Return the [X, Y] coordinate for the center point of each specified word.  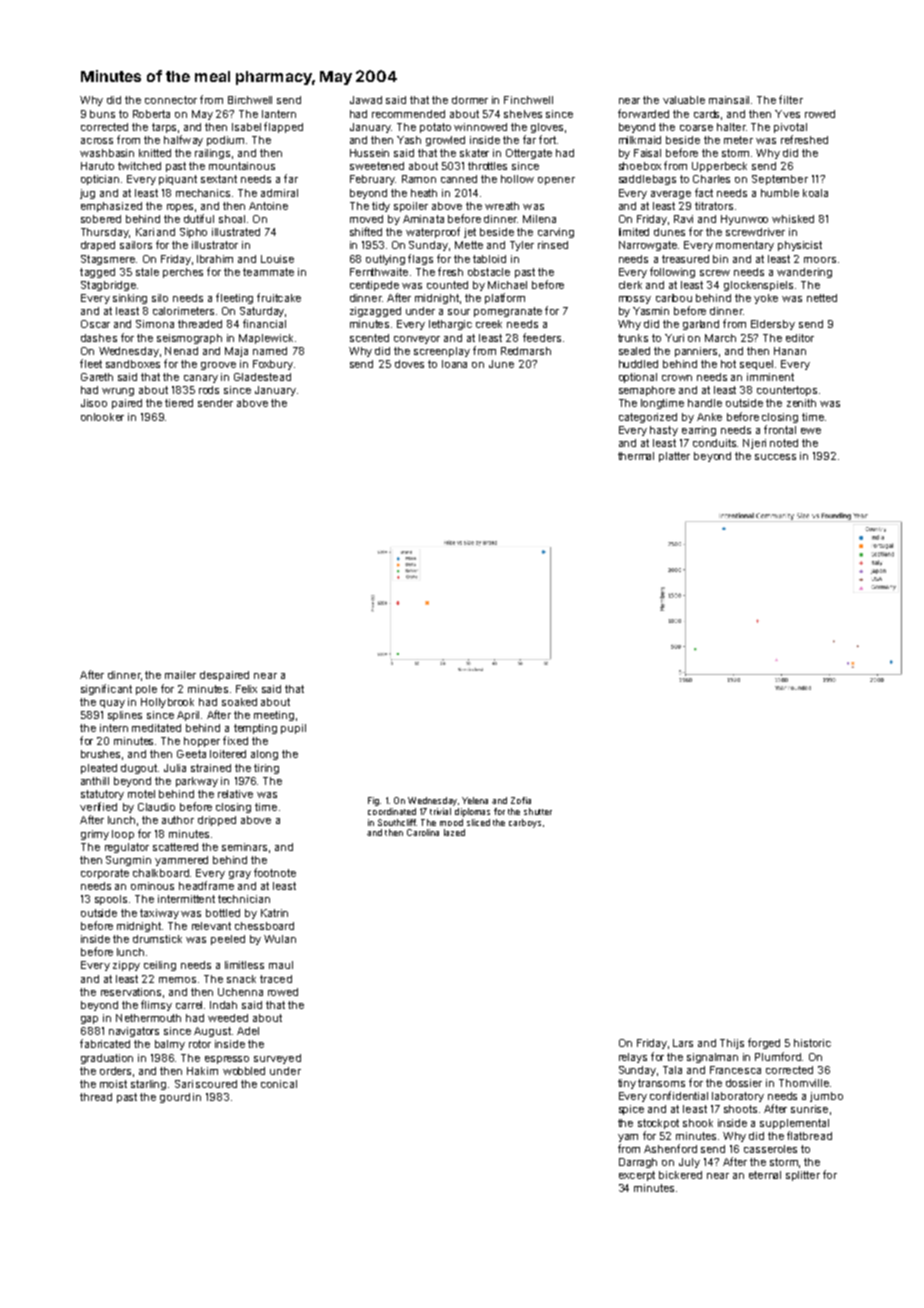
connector [171, 100]
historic [812, 1043]
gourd [175, 1098]
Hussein [369, 153]
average [671, 195]
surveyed [277, 1059]
